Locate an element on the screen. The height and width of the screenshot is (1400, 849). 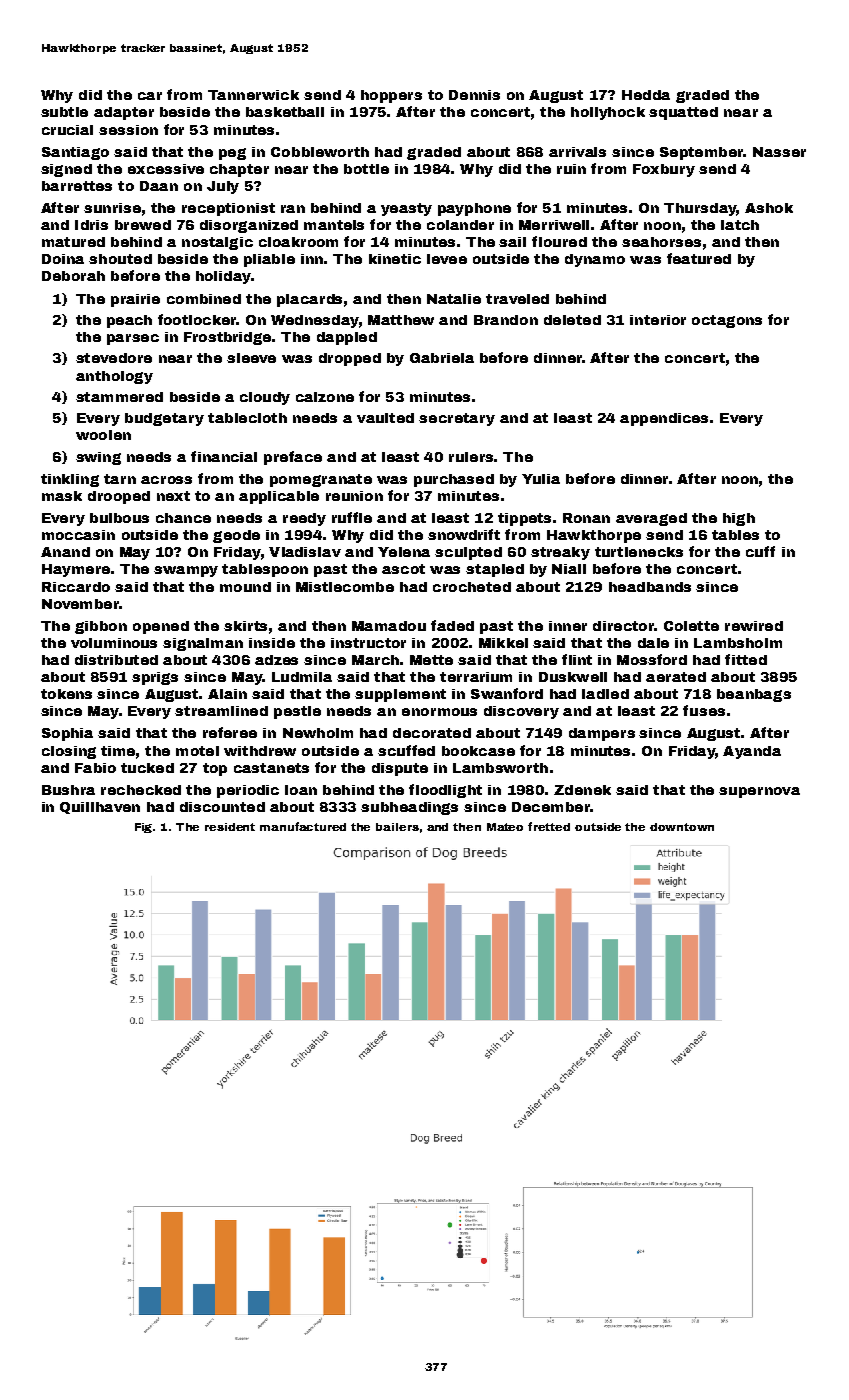
dynamo is located at coordinates (595, 260).
